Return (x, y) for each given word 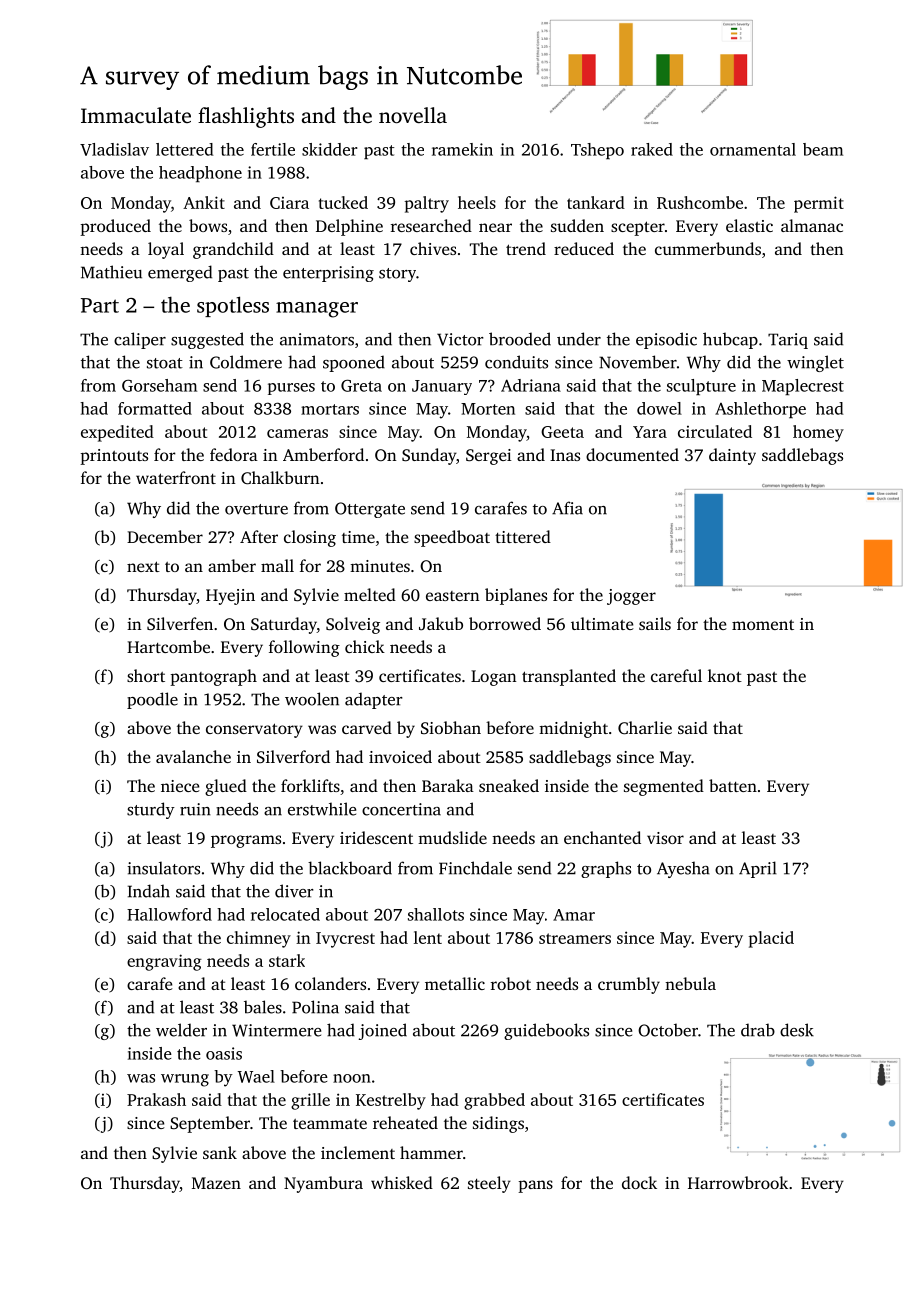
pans (535, 1186)
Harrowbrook (738, 1182)
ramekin (462, 149)
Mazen (216, 1183)
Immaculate (136, 115)
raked (652, 149)
